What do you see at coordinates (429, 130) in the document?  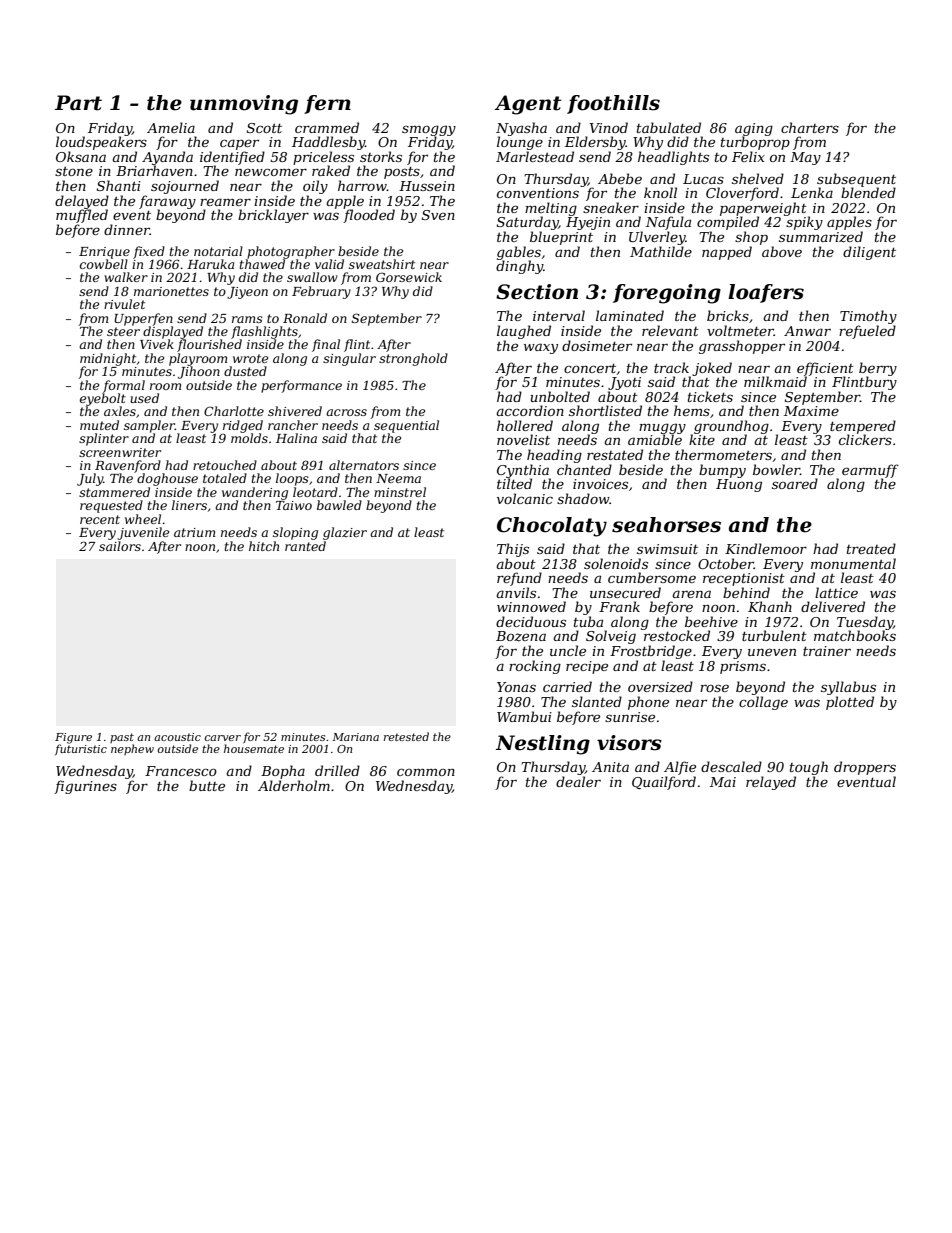 I see `smoggy` at bounding box center [429, 130].
